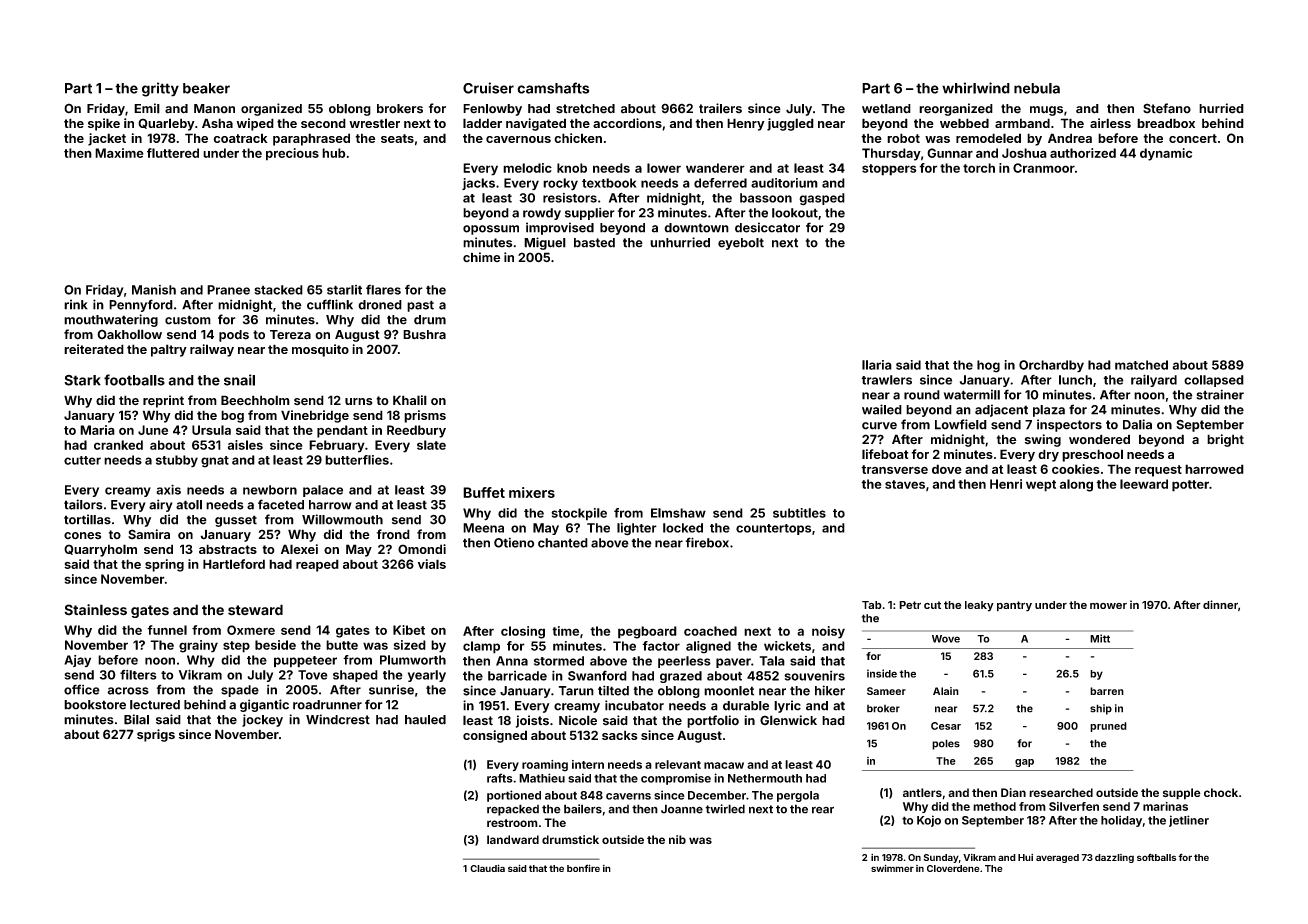 The height and width of the screenshot is (924, 1308). I want to click on leaky, so click(979, 606).
